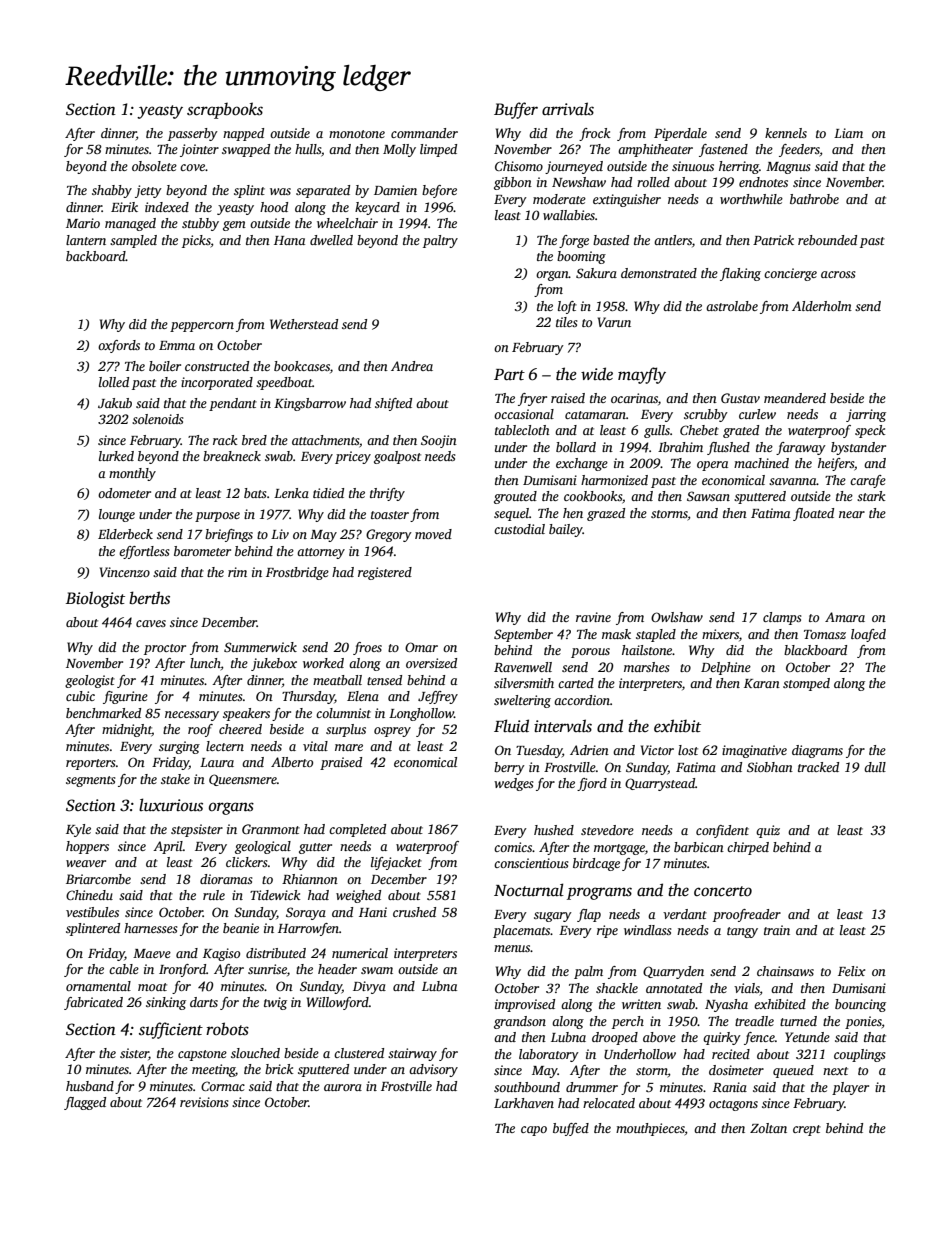 The image size is (952, 1233). I want to click on Part, so click(509, 374).
